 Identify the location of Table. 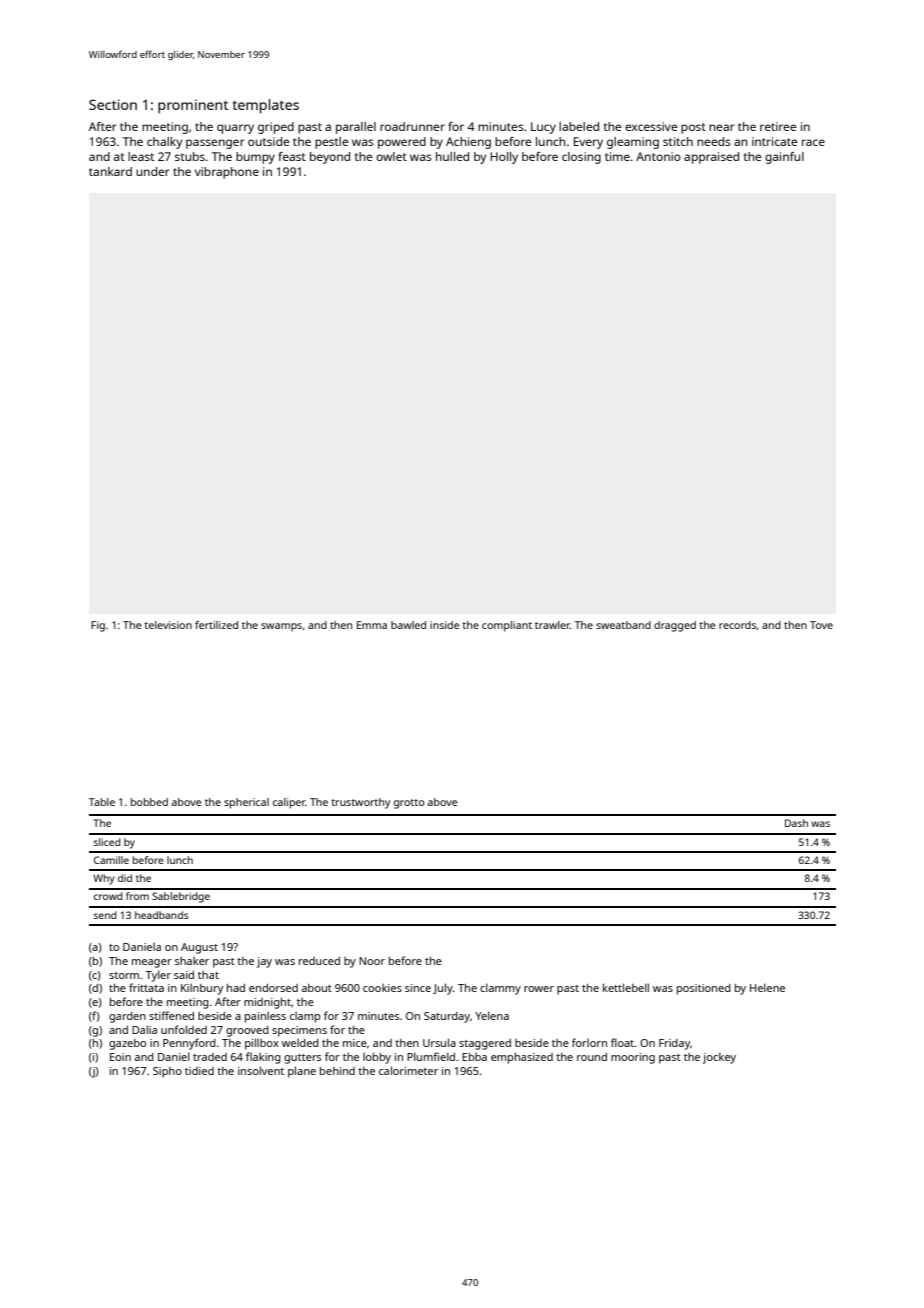
(102, 802).
